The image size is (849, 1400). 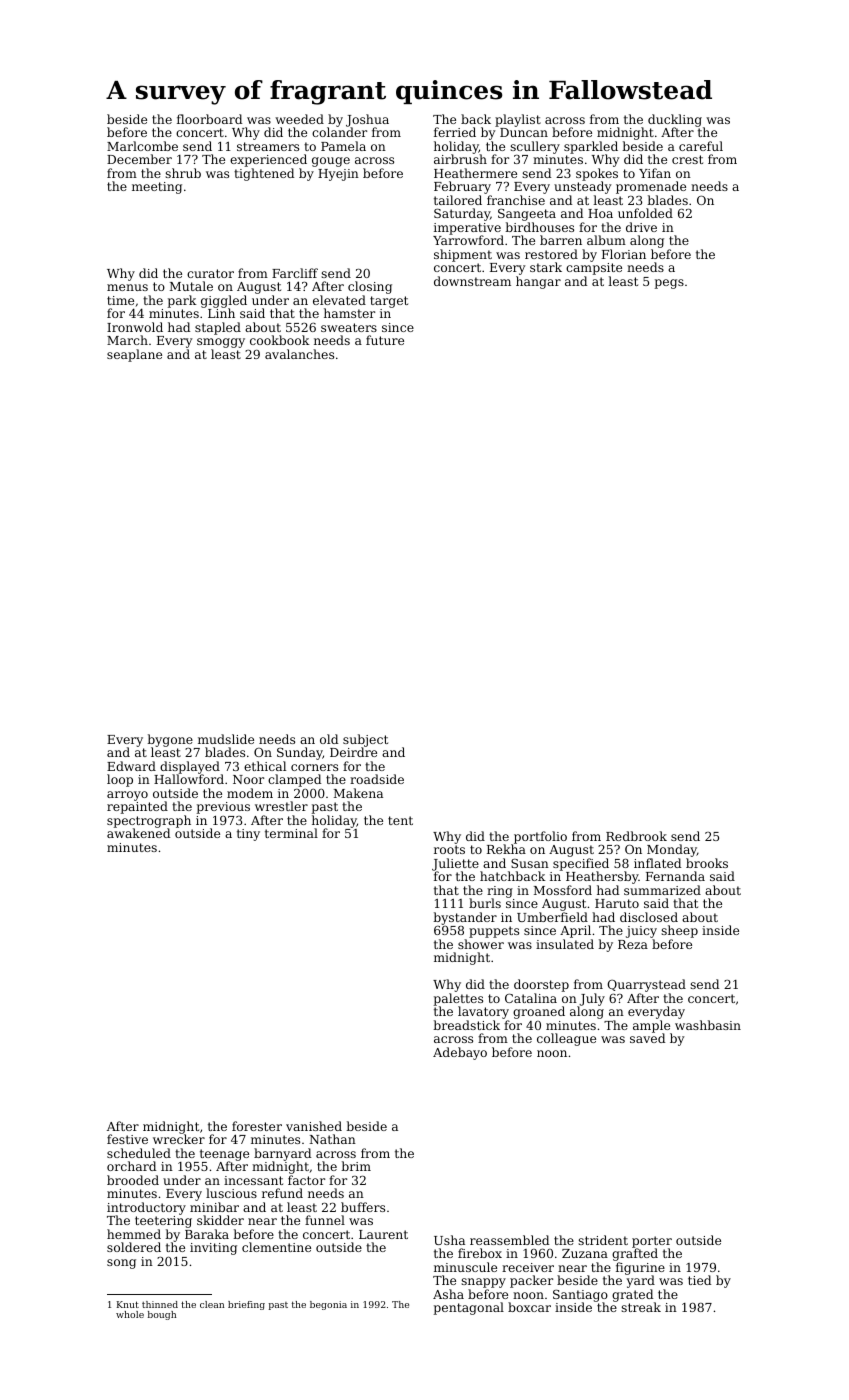 I want to click on unfolded, so click(x=645, y=213).
